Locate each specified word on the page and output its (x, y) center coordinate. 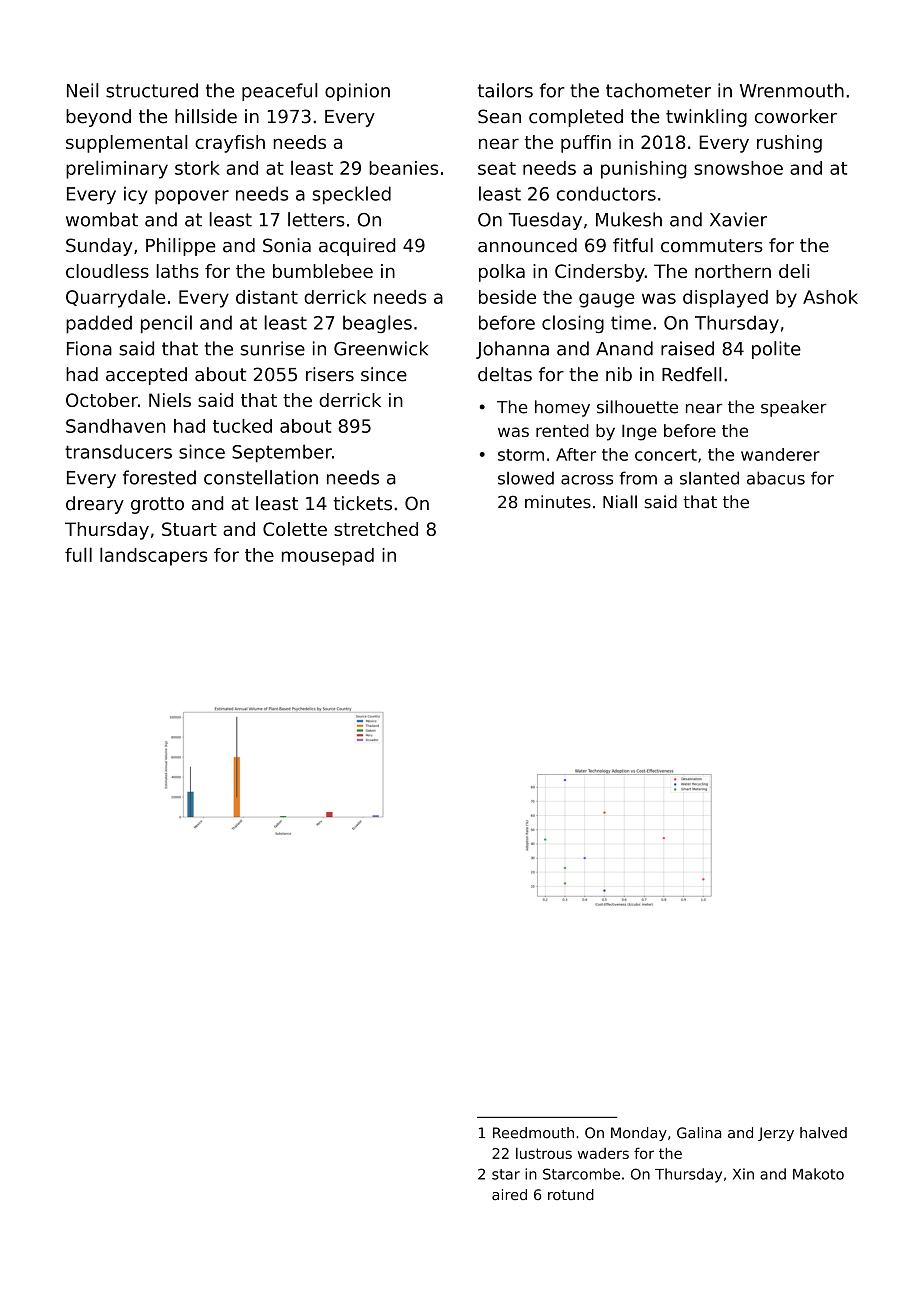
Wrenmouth (792, 90)
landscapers (153, 556)
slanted (709, 478)
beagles (377, 324)
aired (509, 1195)
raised (687, 348)
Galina (699, 1133)
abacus (776, 478)
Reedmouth (533, 1133)
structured (152, 90)
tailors (505, 90)
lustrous (544, 1153)
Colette (295, 529)
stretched (376, 529)
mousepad (328, 557)
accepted (146, 376)
